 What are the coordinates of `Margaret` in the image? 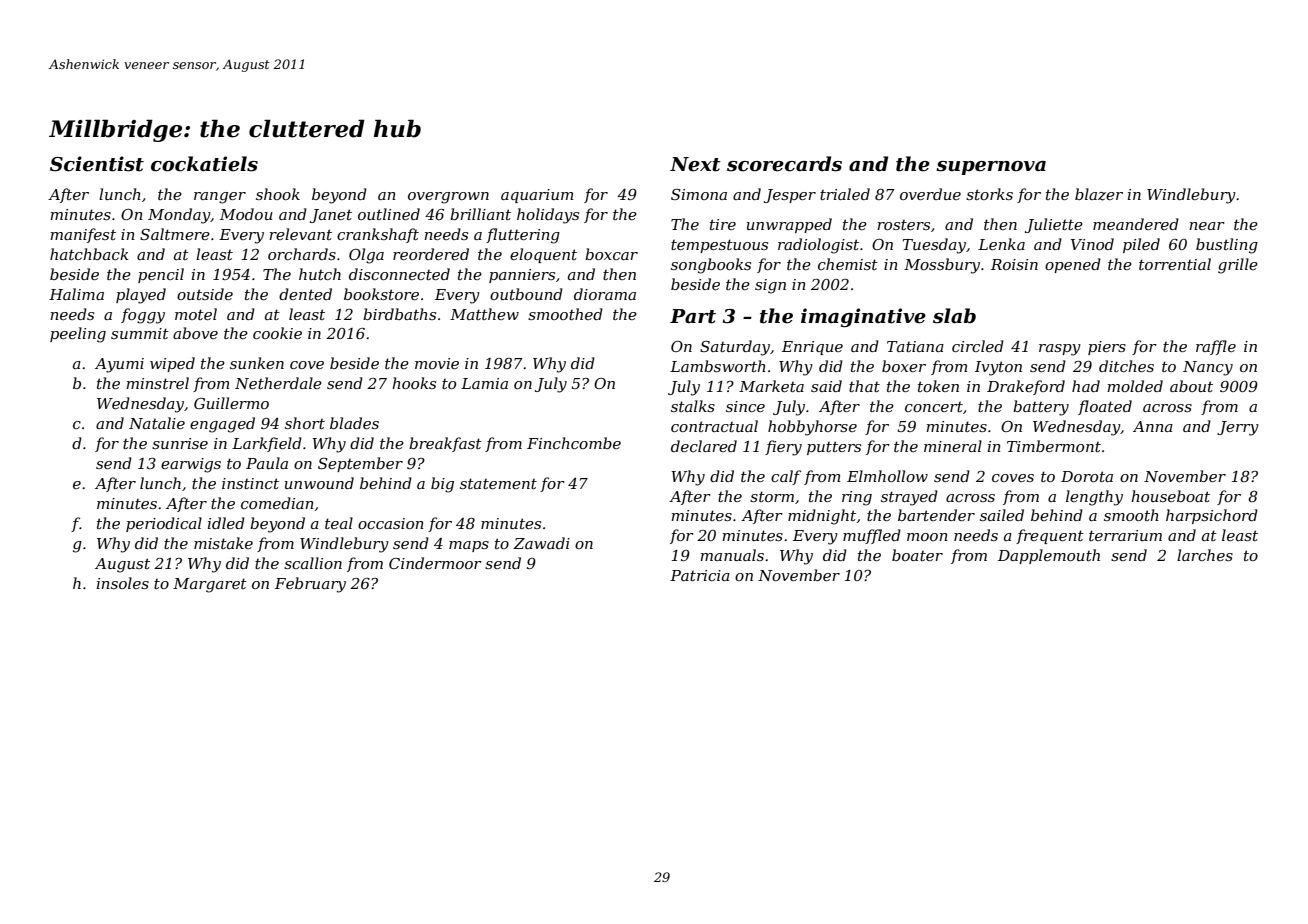 It's located at (210, 585).
